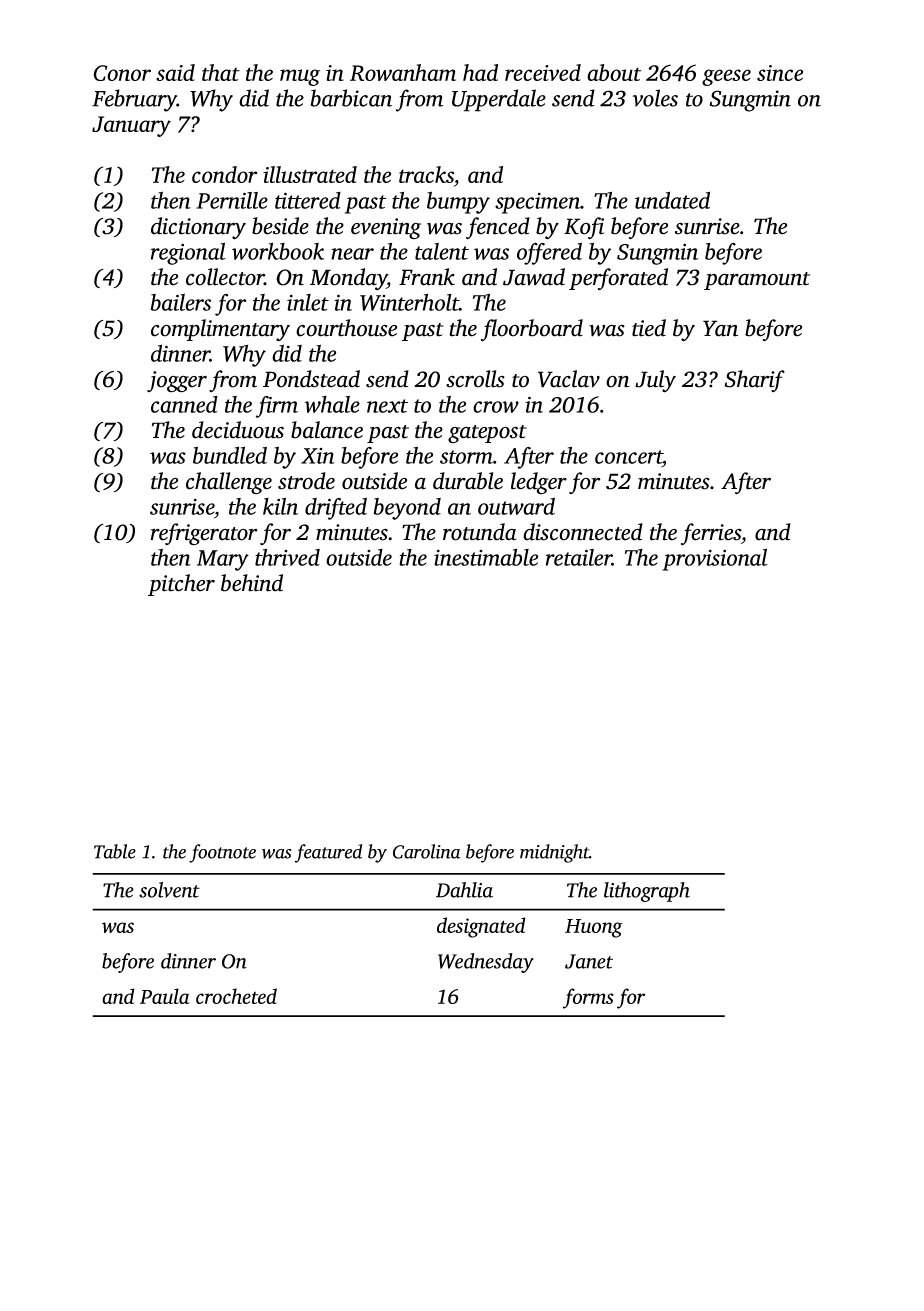 This image has width=924, height=1311. What do you see at coordinates (543, 72) in the image?
I see `received` at bounding box center [543, 72].
